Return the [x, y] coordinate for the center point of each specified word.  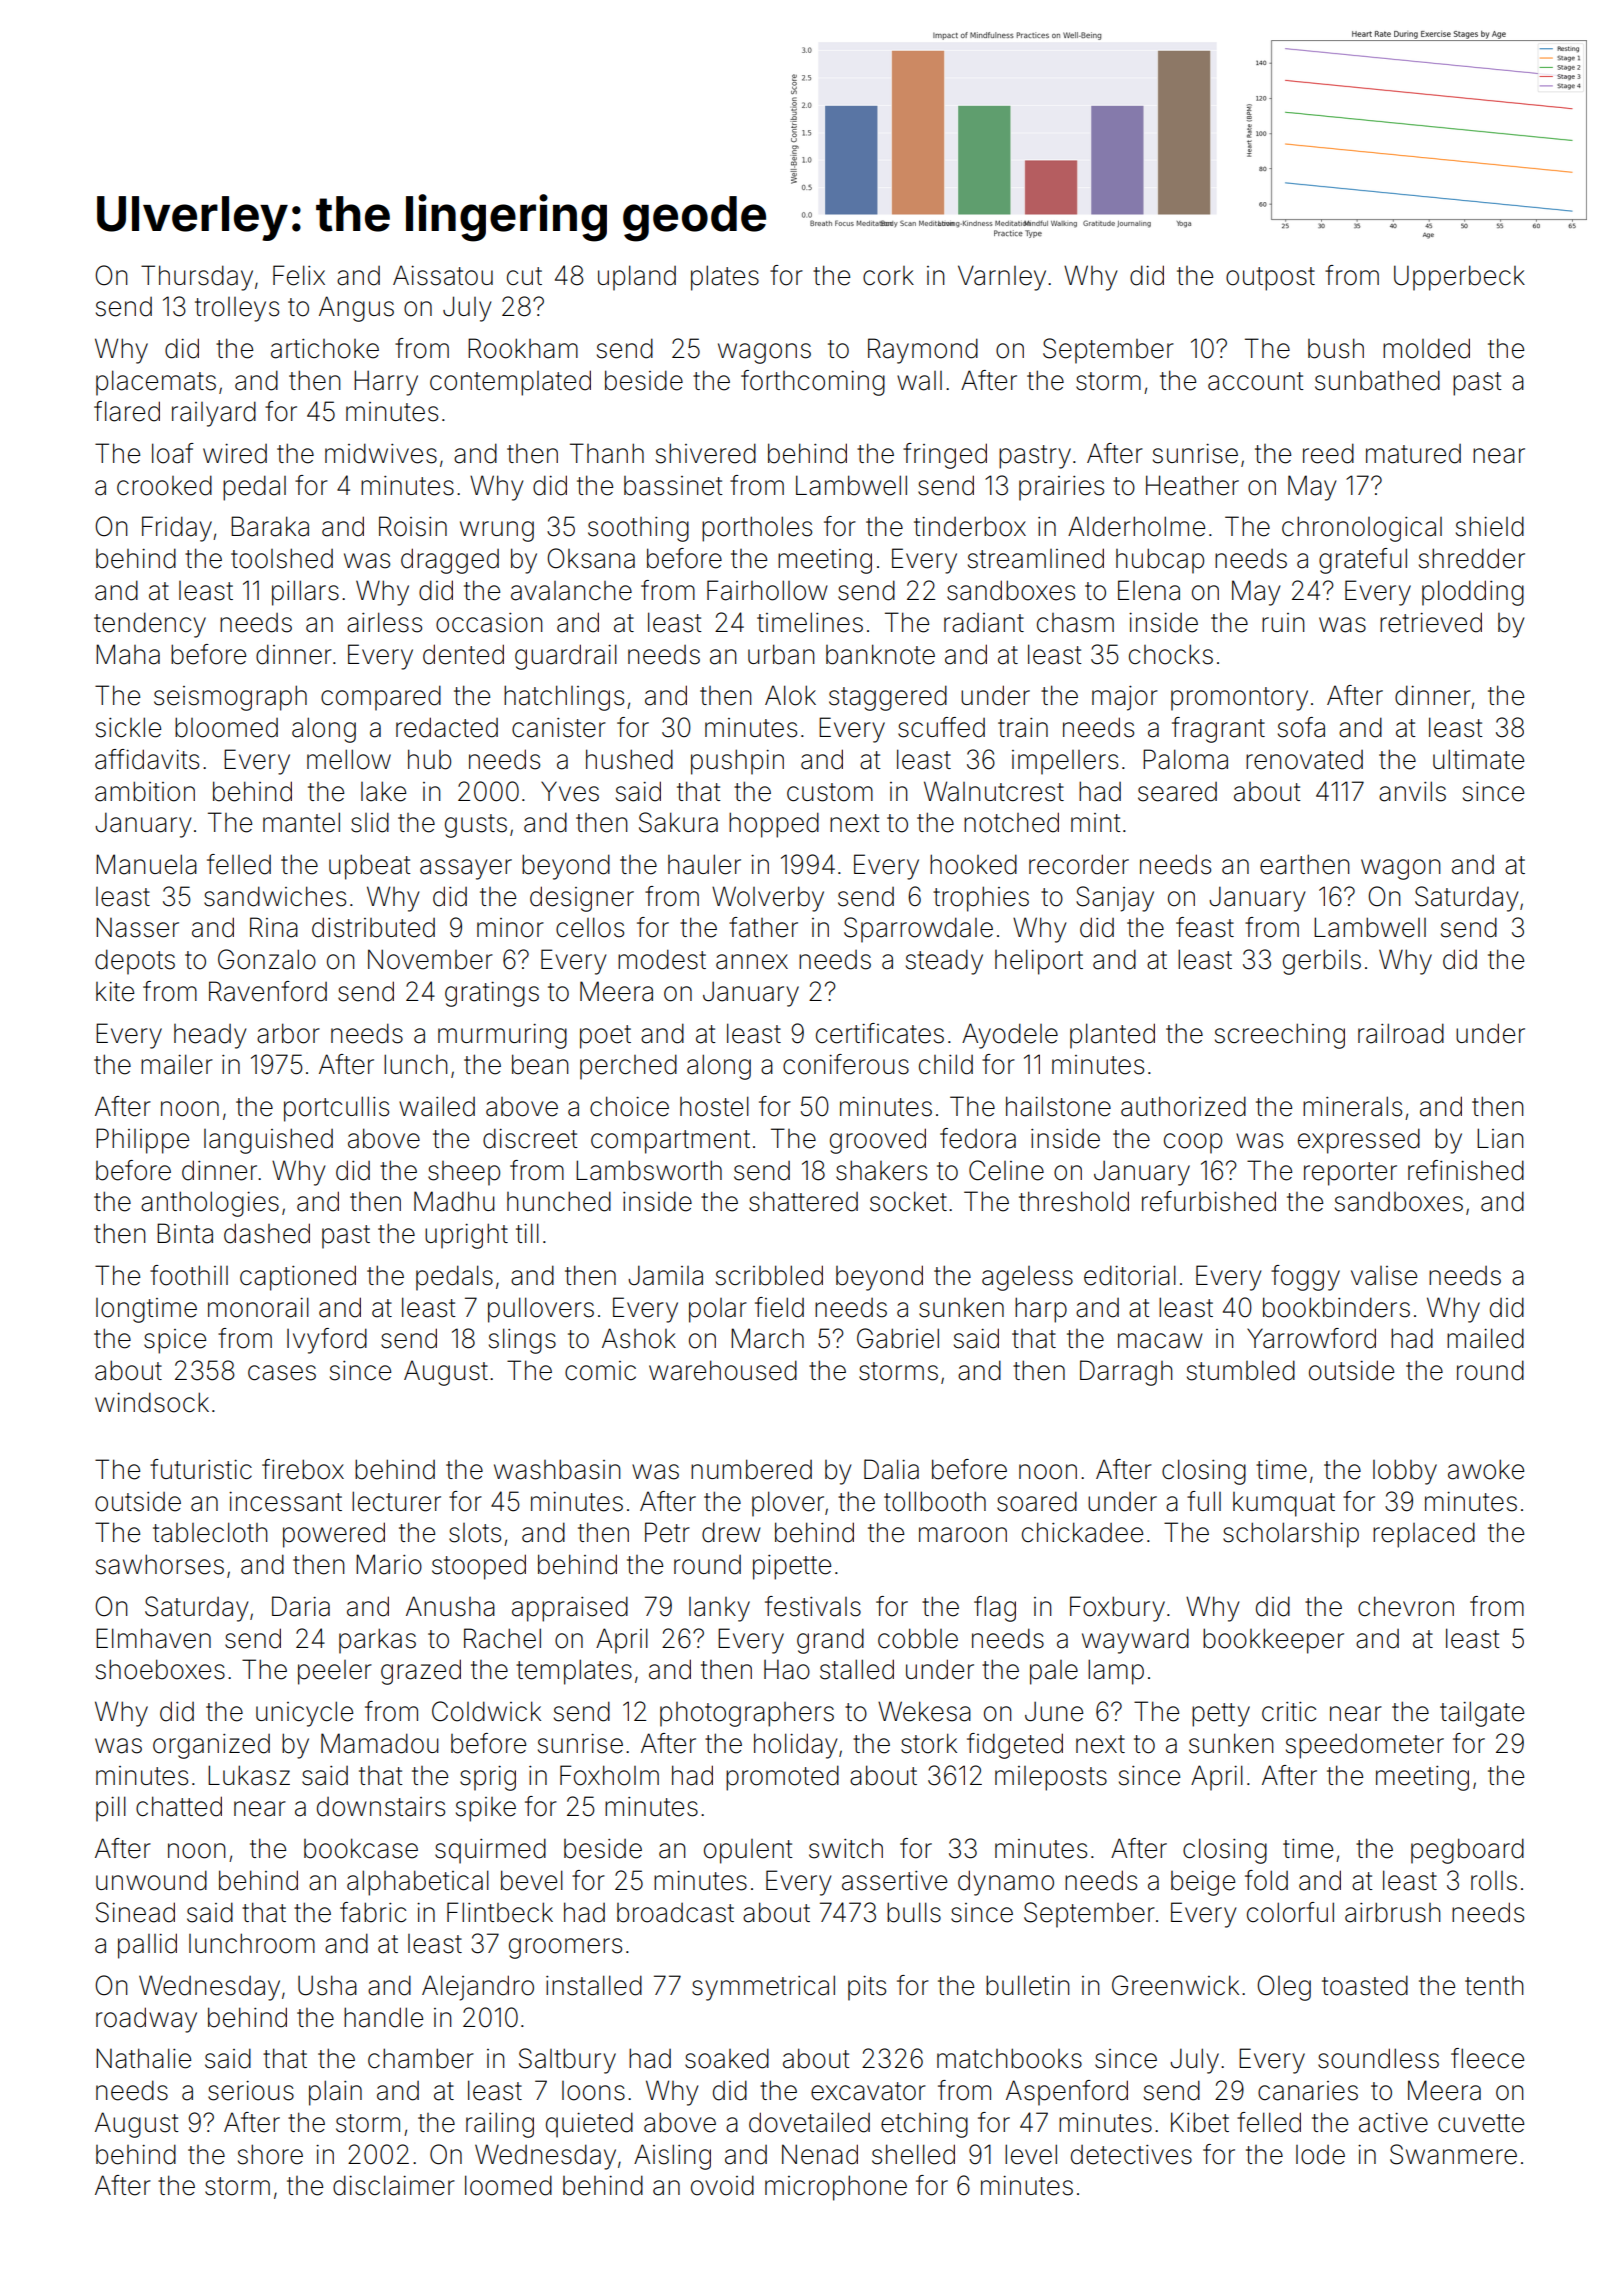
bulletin [1027, 1985]
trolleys [237, 309]
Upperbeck [1459, 278]
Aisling [672, 2157]
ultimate [1478, 759]
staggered [888, 698]
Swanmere [1453, 2154]
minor [510, 928]
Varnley [1002, 278]
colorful [1290, 1912]
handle [383, 2017]
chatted [179, 1806]
